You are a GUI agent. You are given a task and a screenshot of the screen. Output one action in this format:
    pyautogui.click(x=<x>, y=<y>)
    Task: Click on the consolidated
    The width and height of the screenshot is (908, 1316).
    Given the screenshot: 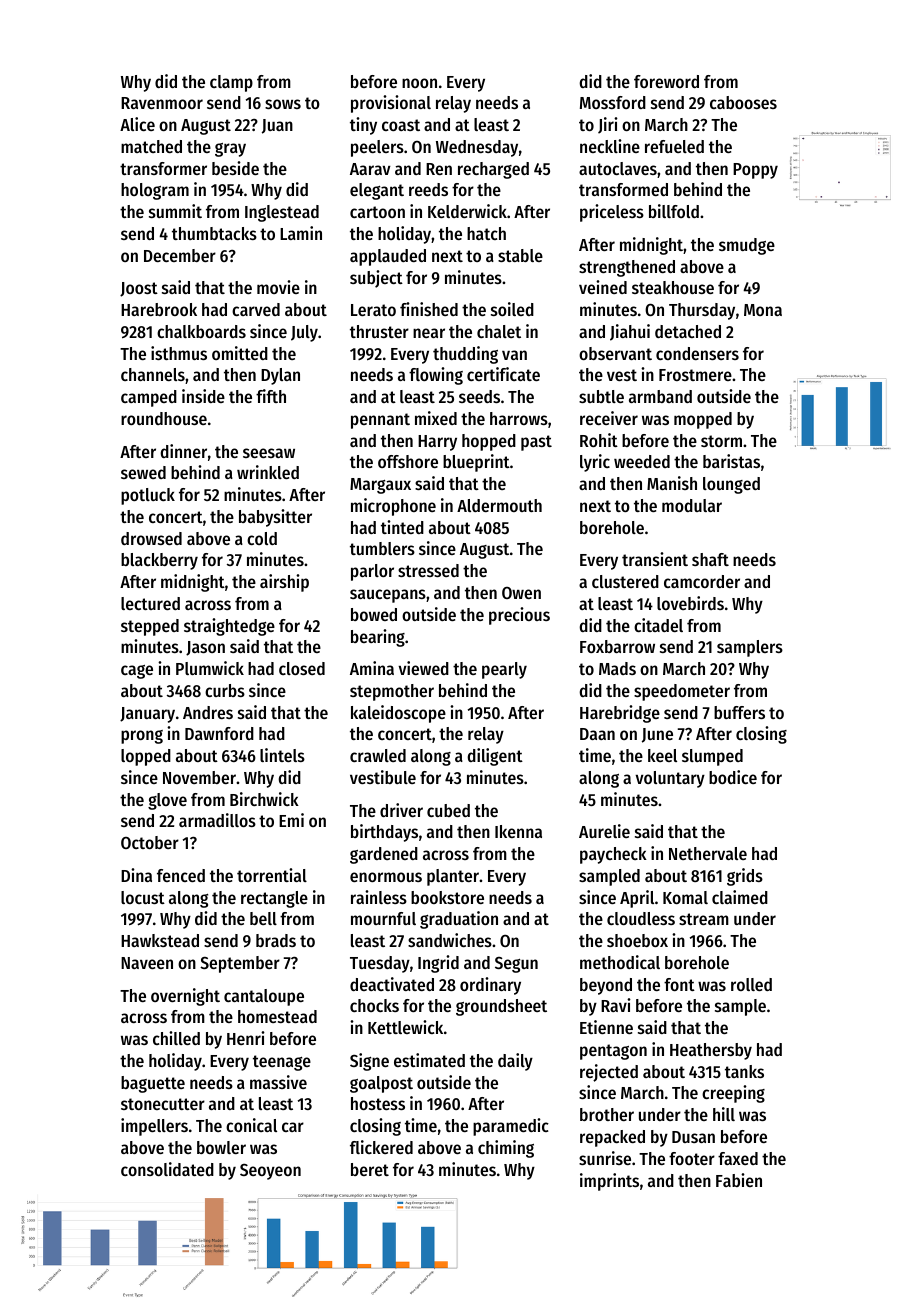 What is the action you would take?
    pyautogui.click(x=167, y=1169)
